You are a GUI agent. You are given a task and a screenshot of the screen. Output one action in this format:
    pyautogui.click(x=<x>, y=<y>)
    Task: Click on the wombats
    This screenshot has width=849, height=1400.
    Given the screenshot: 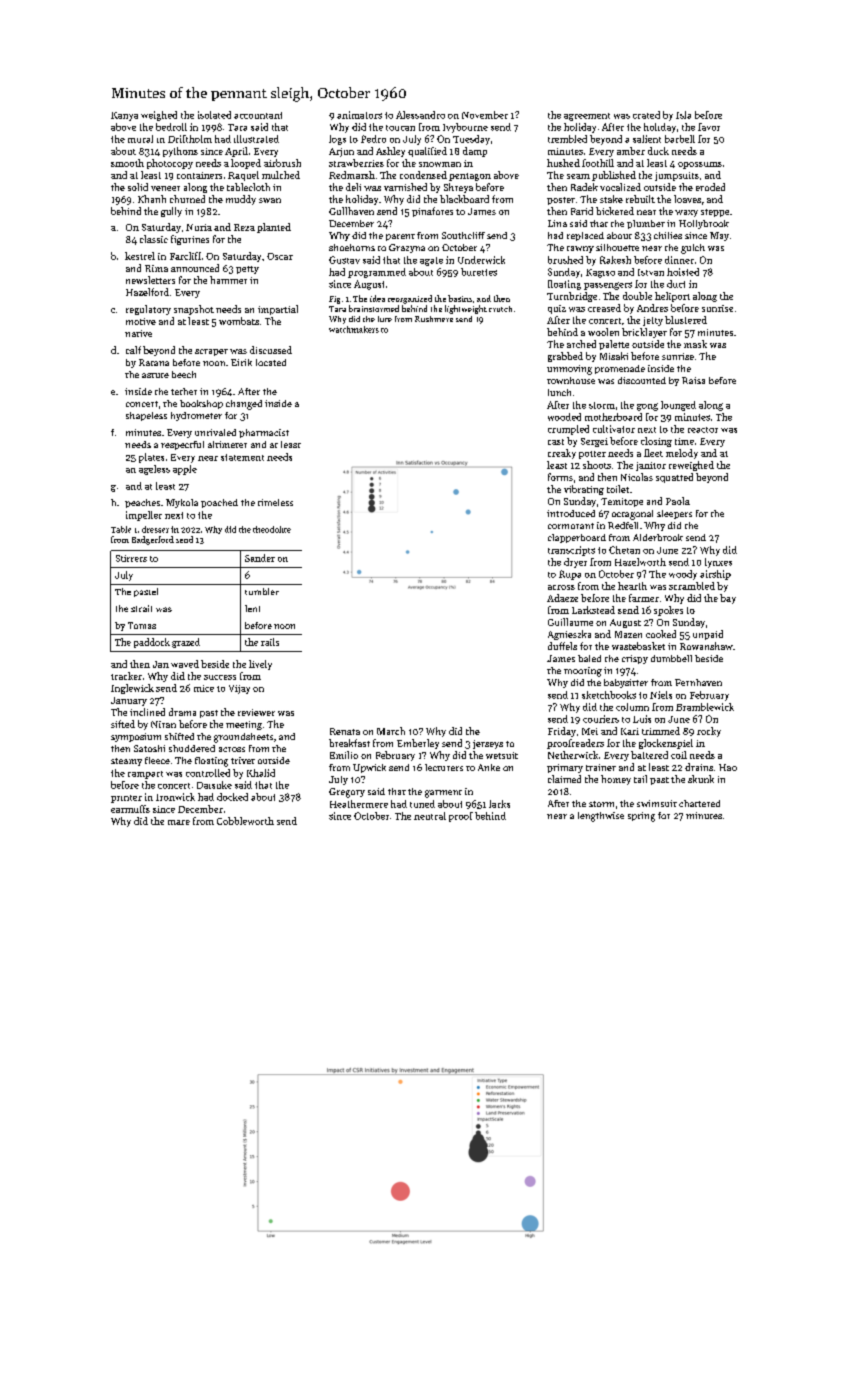 What is the action you would take?
    pyautogui.click(x=239, y=321)
